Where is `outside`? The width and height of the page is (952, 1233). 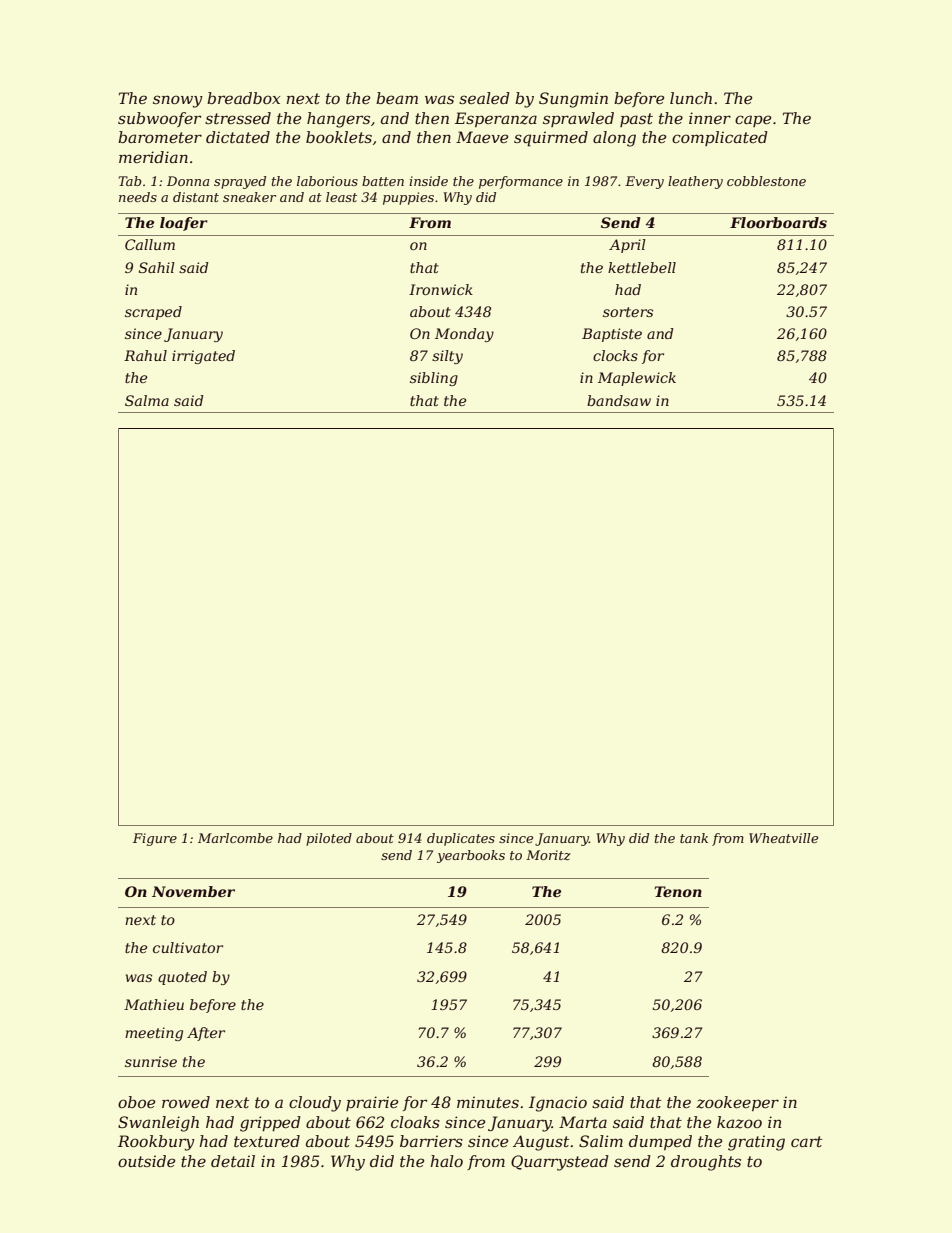 outside is located at coordinates (146, 1161).
